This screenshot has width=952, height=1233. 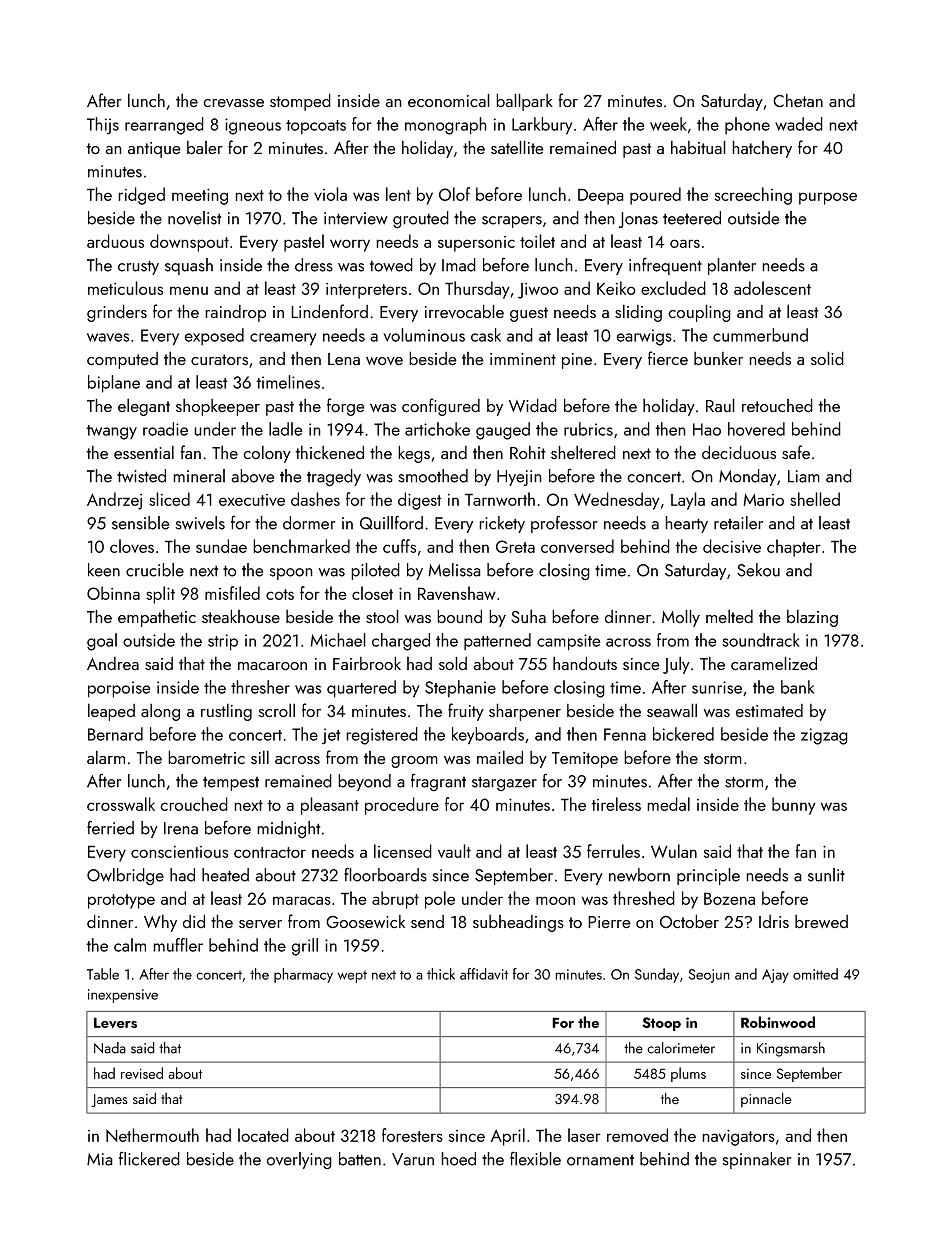 What do you see at coordinates (141, 476) in the screenshot?
I see `twisted` at bounding box center [141, 476].
